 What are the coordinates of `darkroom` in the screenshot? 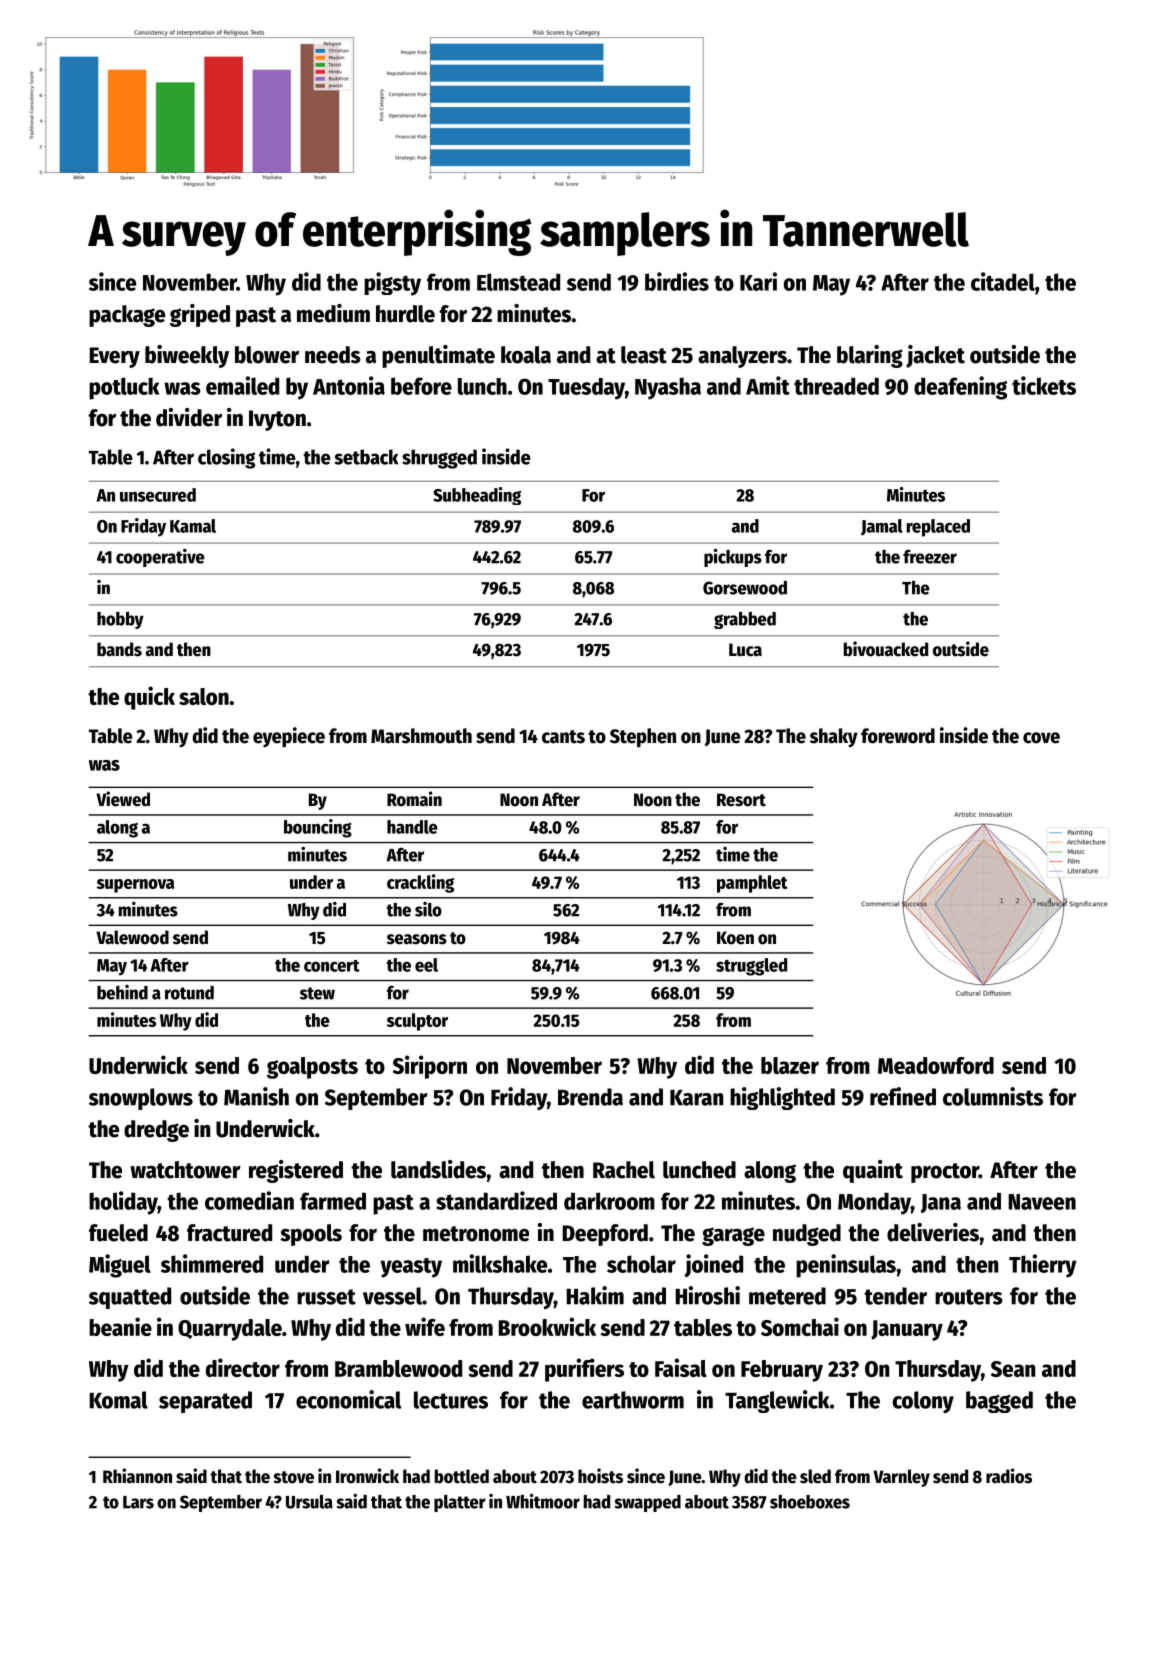 It's located at (609, 1201).
